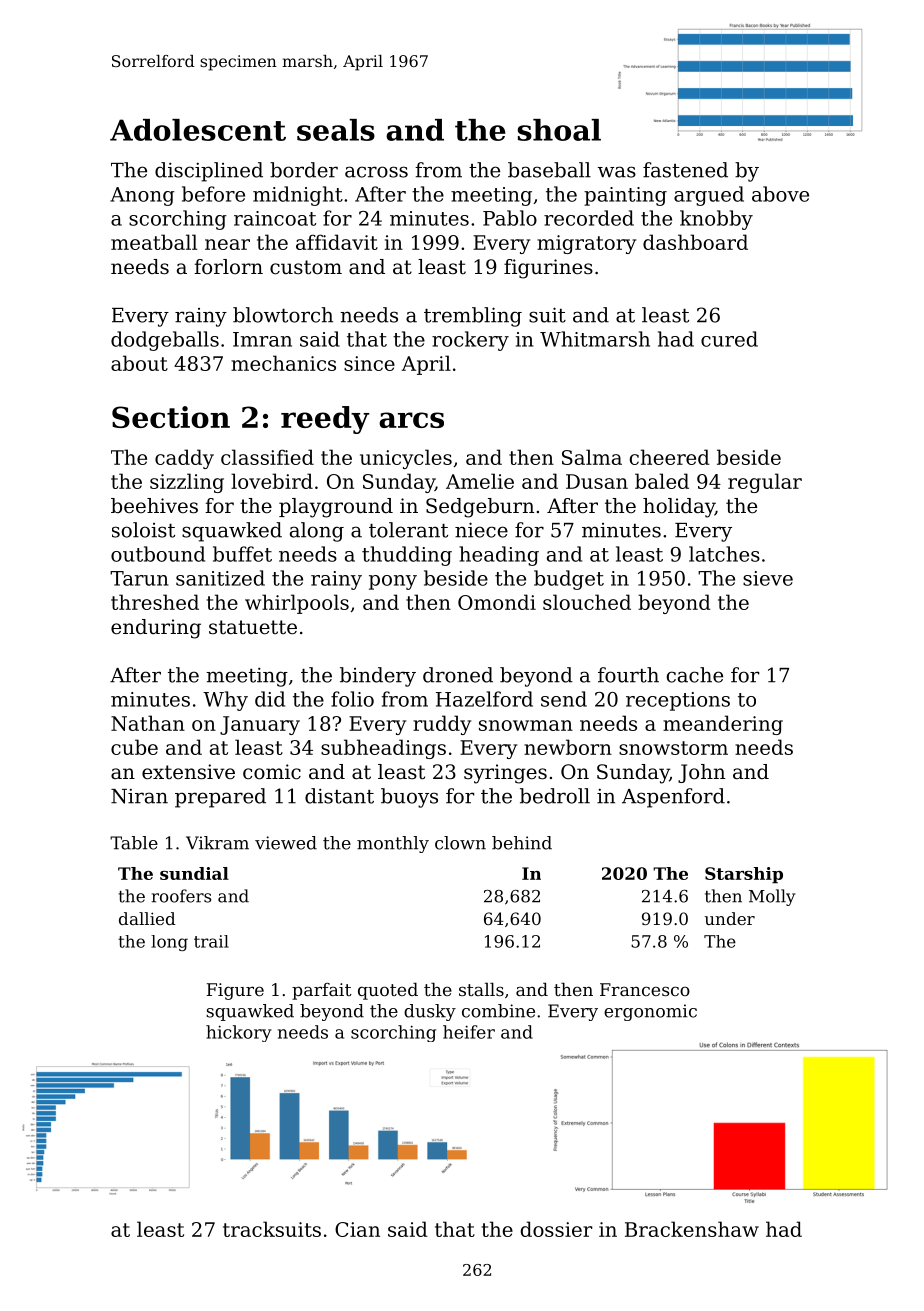  Describe the element at coordinates (139, 796) in the image. I see `Niran` at that location.
